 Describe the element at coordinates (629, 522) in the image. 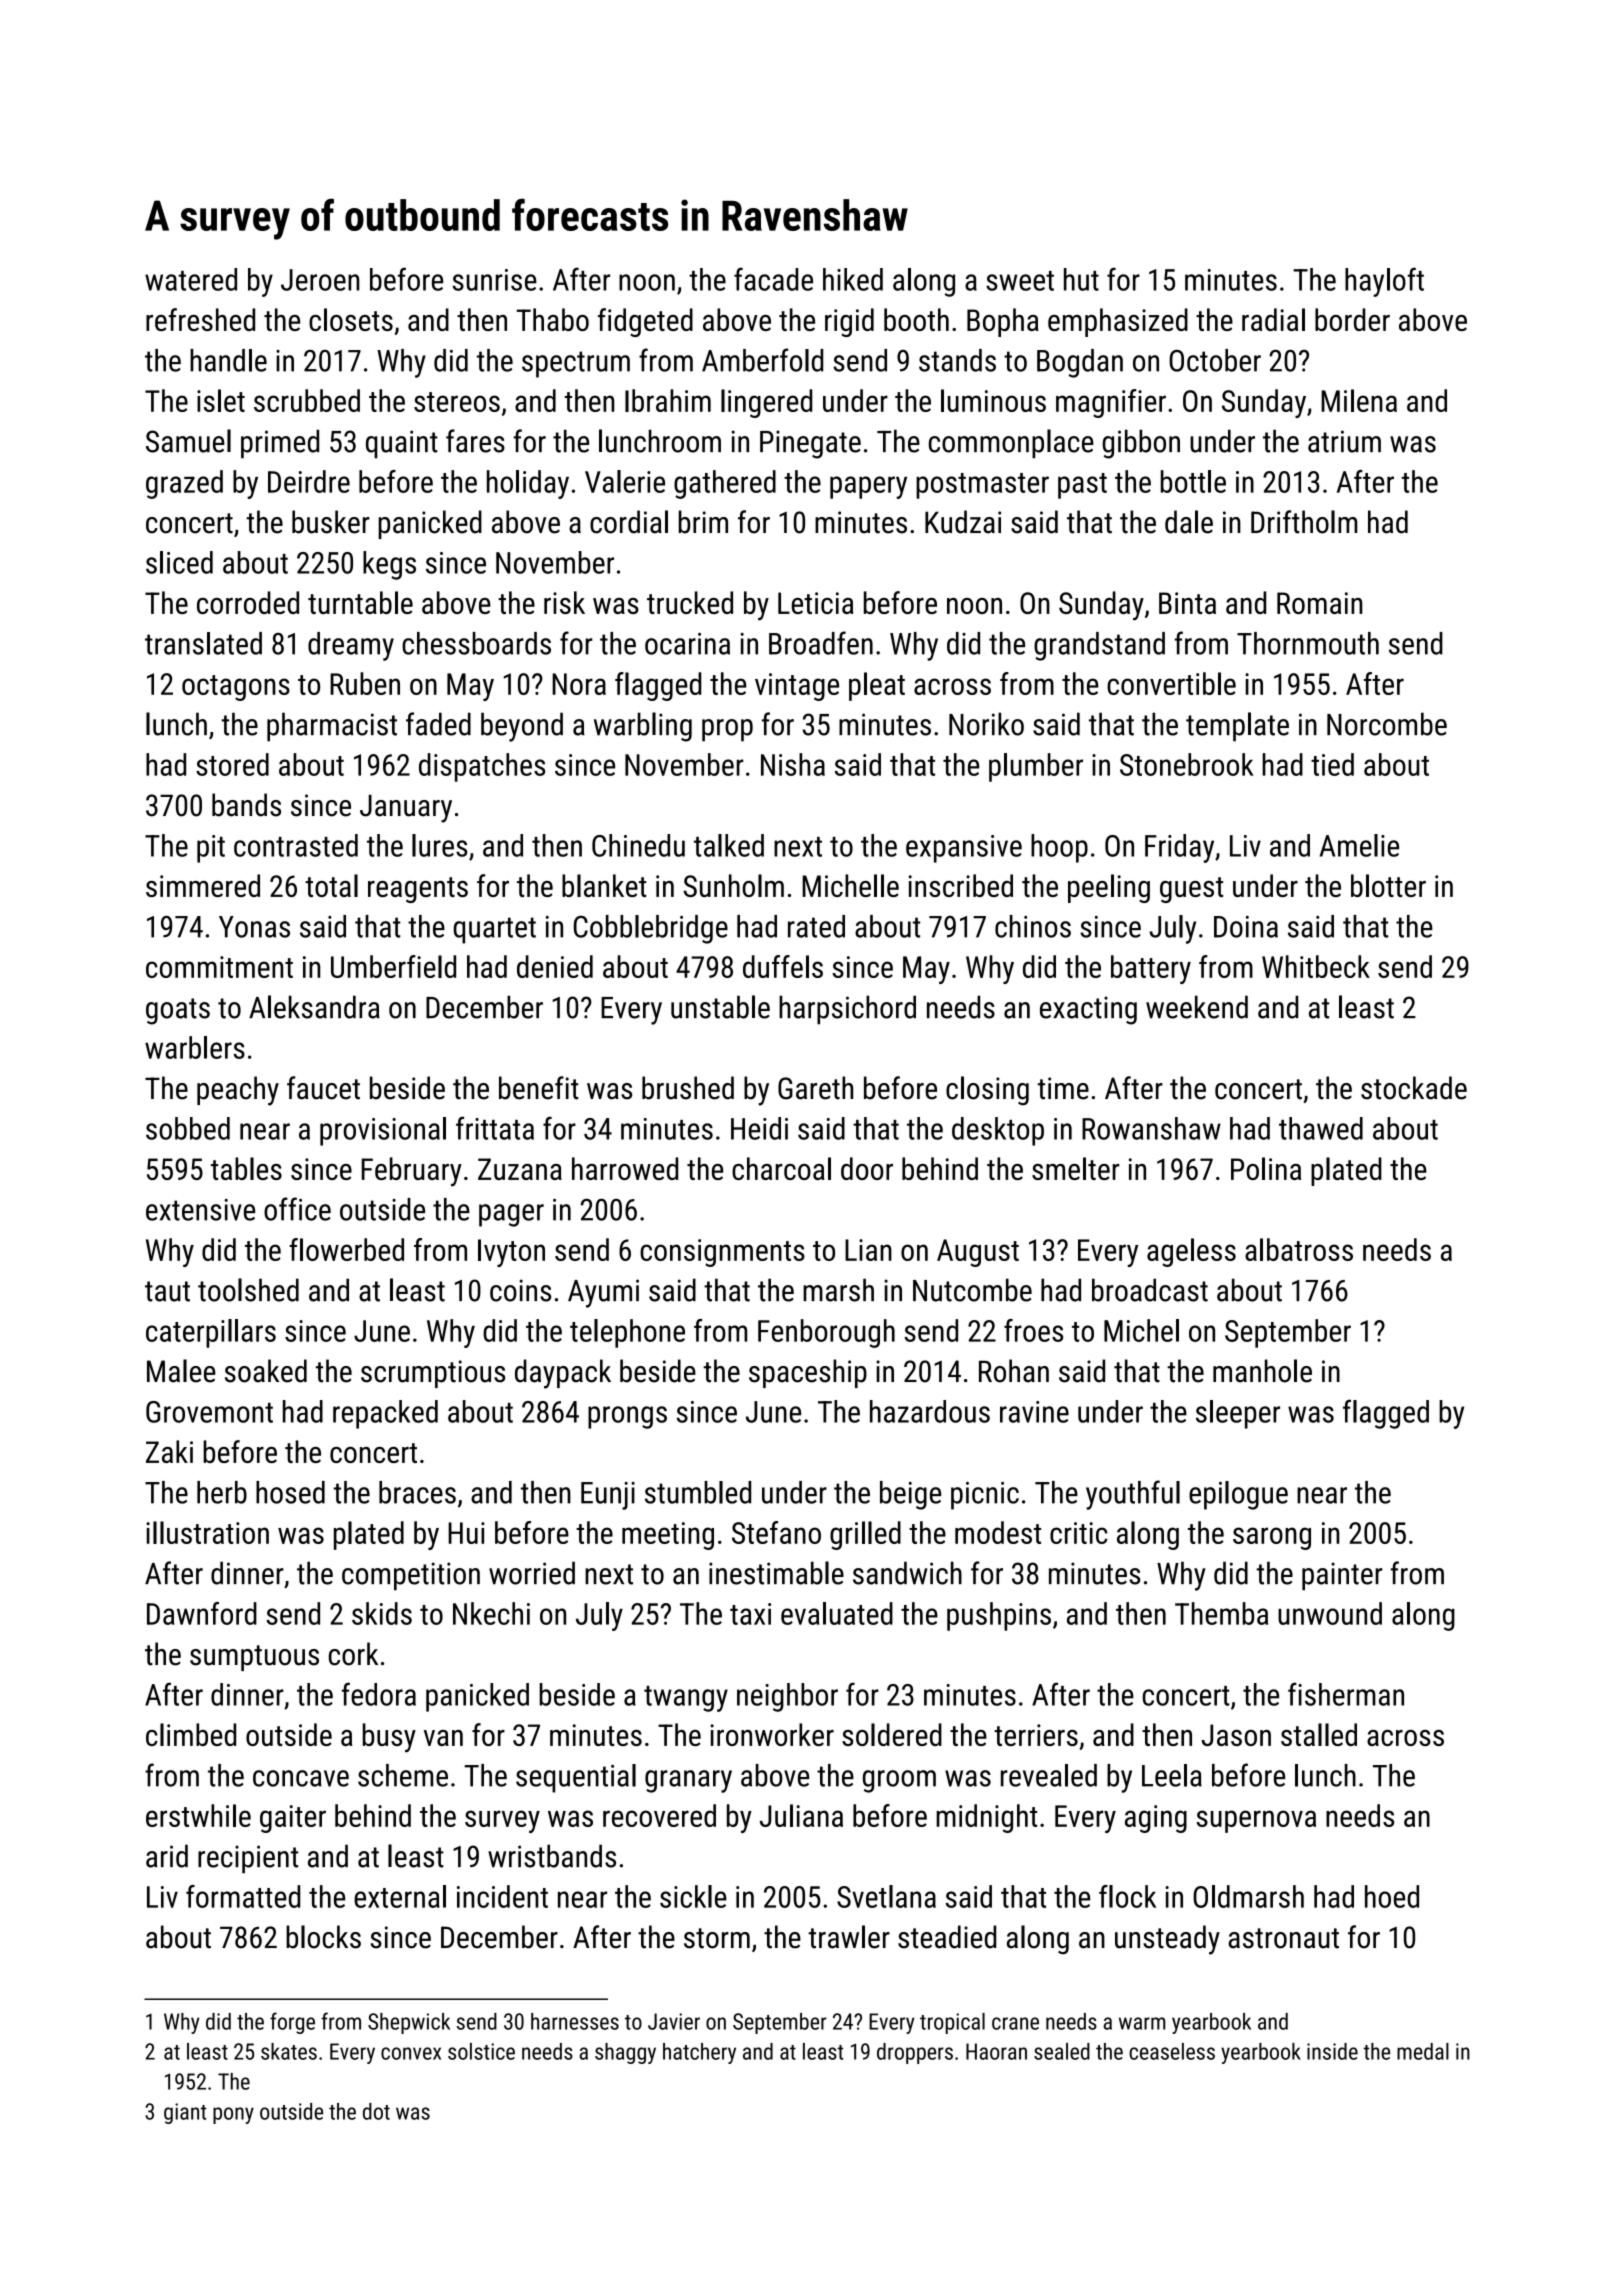

I see `cordial` at that location.
